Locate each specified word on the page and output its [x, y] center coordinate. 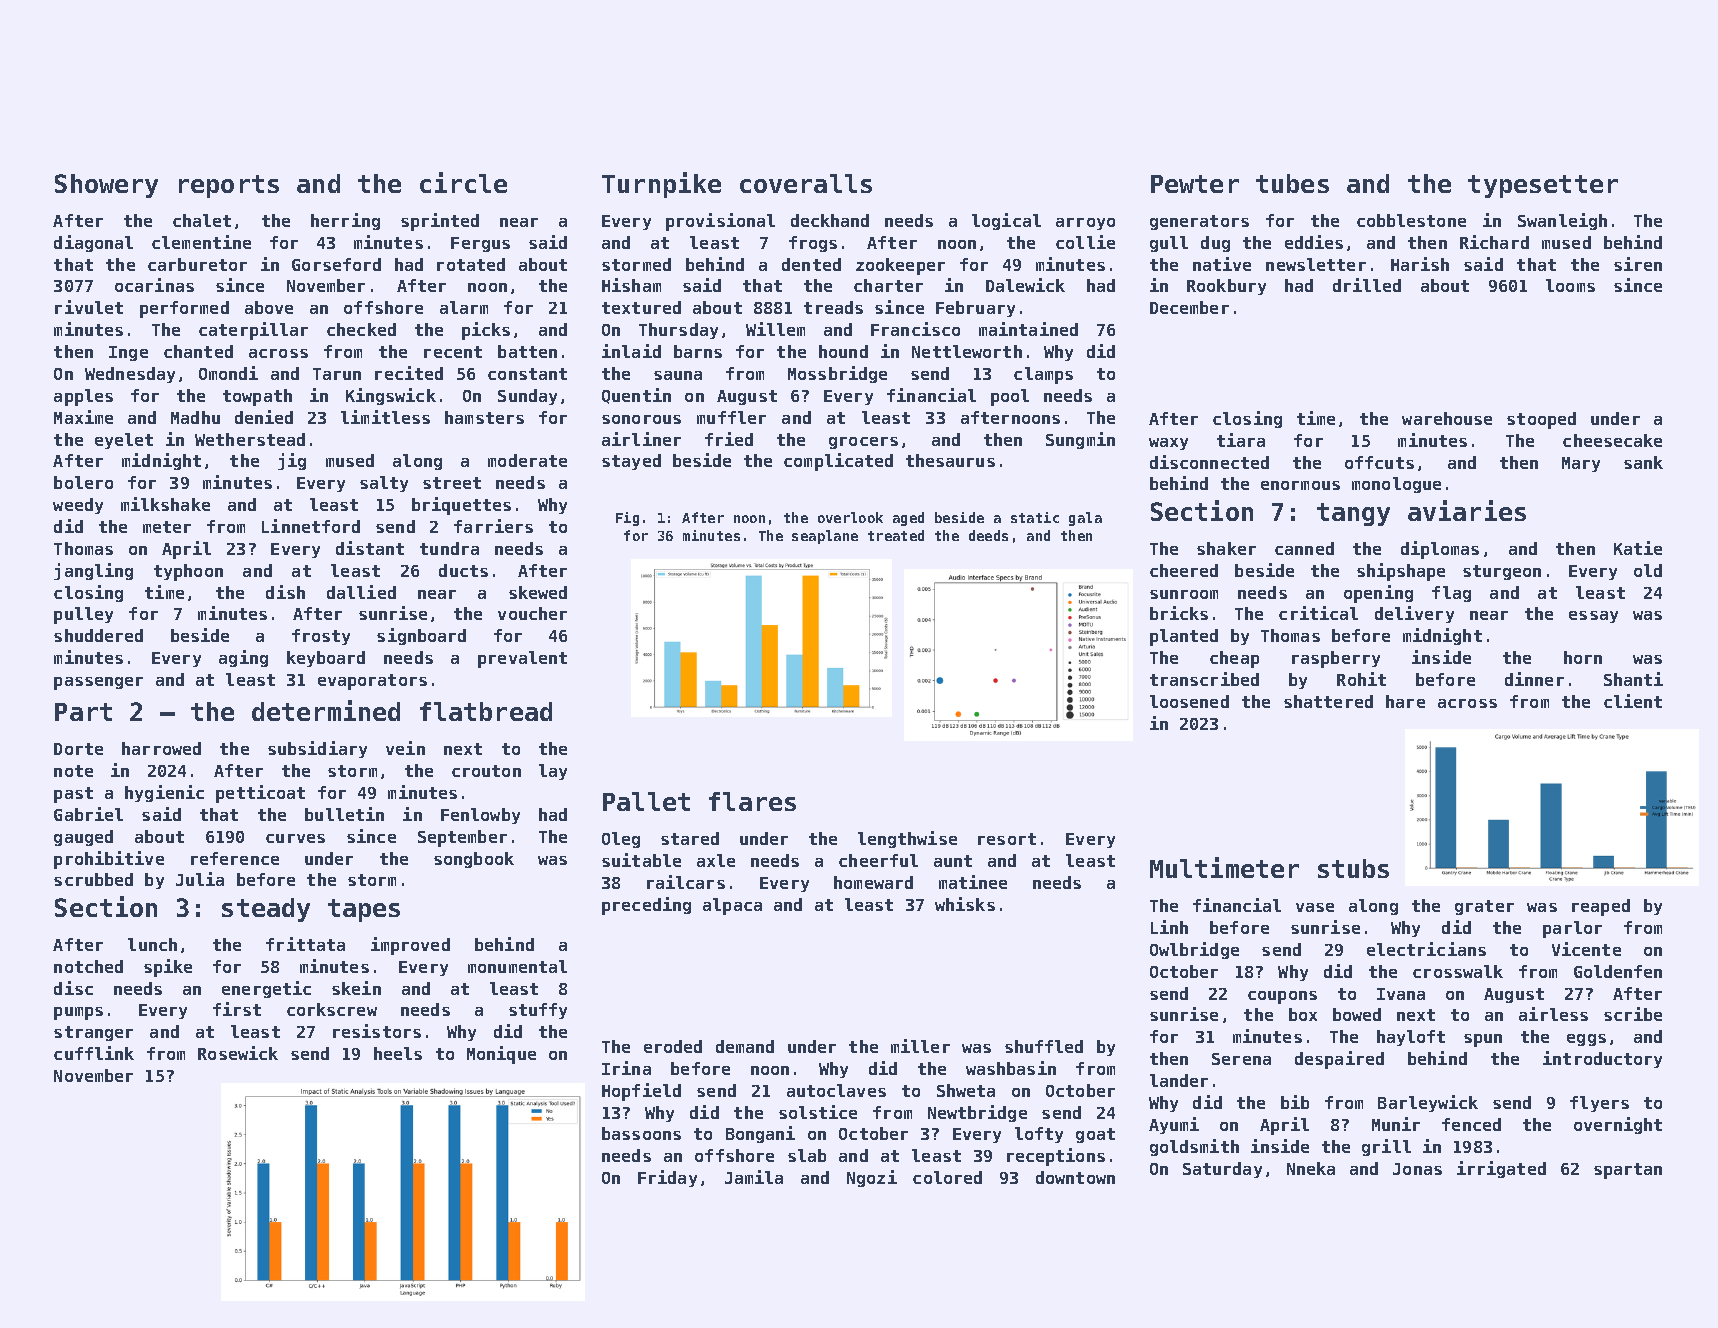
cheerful [878, 860]
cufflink [94, 1053]
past [73, 795]
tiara [1241, 440]
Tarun [337, 374]
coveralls [806, 183]
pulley [83, 615]
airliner [641, 439]
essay [1593, 617]
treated [896, 535]
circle [463, 182]
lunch [152, 944]
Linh [1169, 927]
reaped [1601, 907]
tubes [1292, 183]
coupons [1282, 997]
